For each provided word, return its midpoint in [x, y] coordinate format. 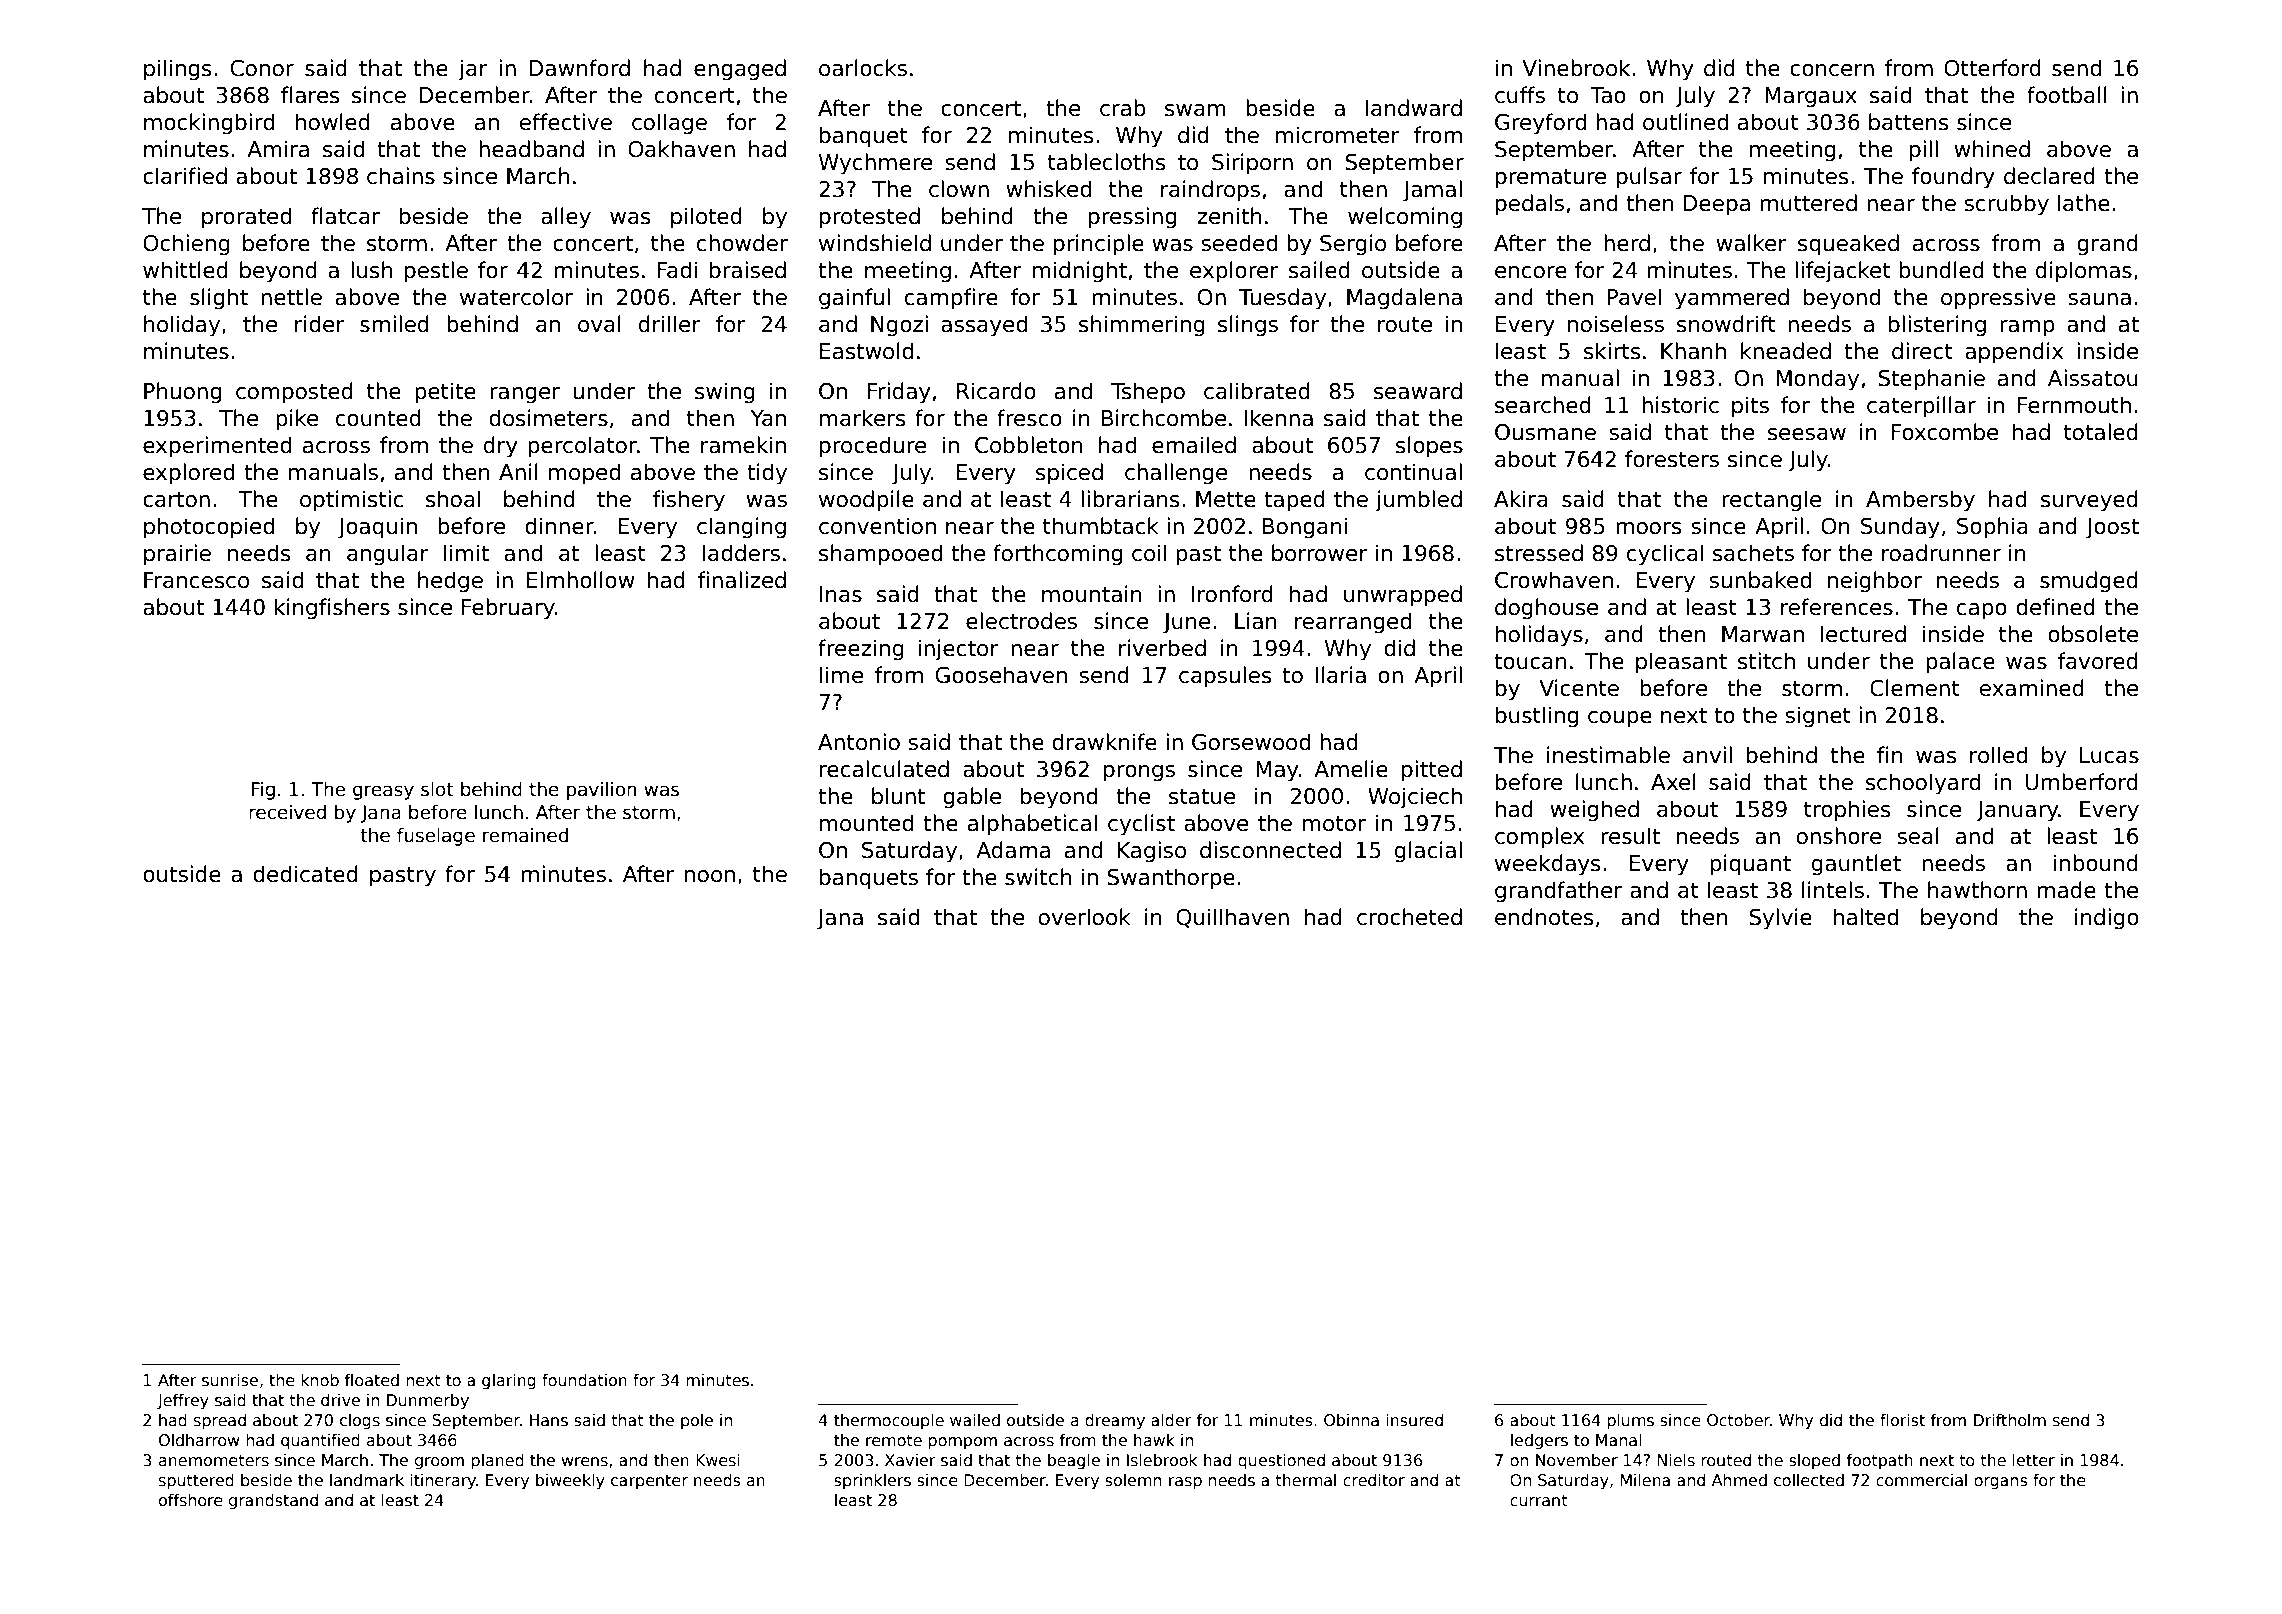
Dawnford [579, 68]
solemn [1133, 1480]
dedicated [305, 874]
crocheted [1409, 917]
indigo [2107, 919]
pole [697, 1421]
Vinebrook [1576, 68]
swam [1195, 110]
